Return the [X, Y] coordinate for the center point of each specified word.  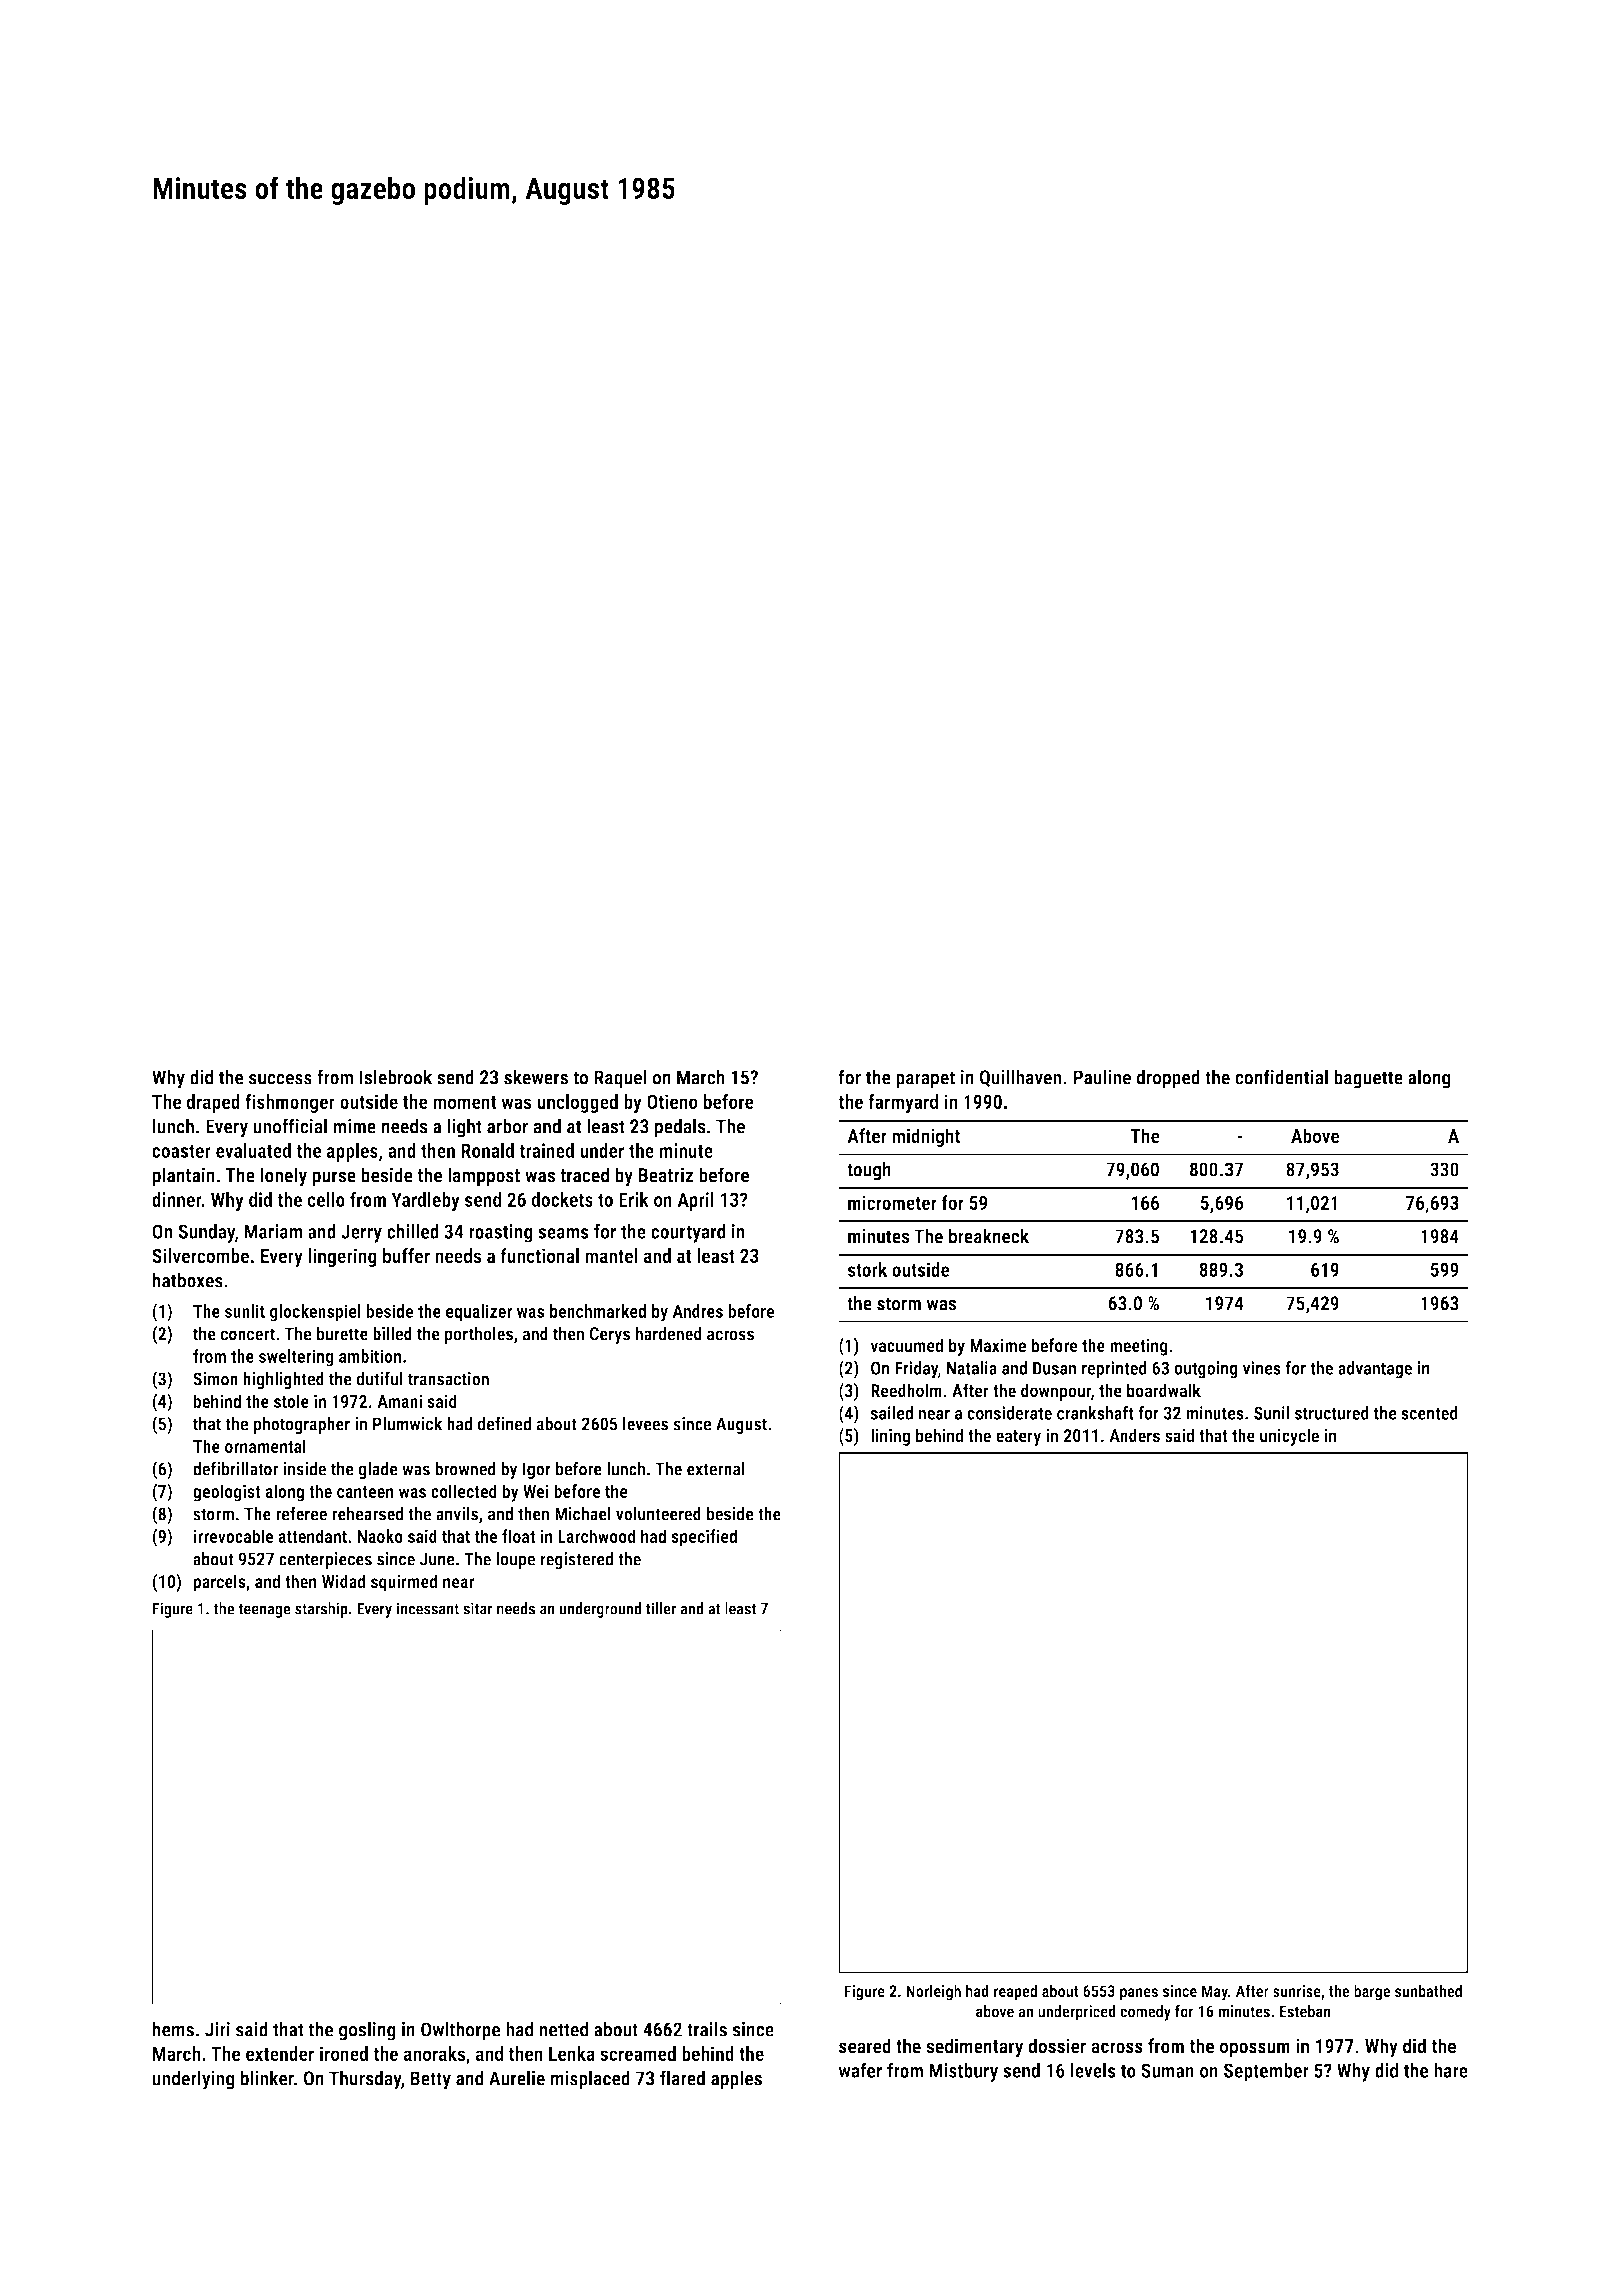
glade [378, 1470]
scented [1429, 1413]
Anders [1134, 1435]
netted [563, 2029]
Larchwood [597, 1536]
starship [321, 1610]
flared [682, 2078]
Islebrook [396, 1077]
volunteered [658, 1514]
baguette [1368, 1079]
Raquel [620, 1079]
